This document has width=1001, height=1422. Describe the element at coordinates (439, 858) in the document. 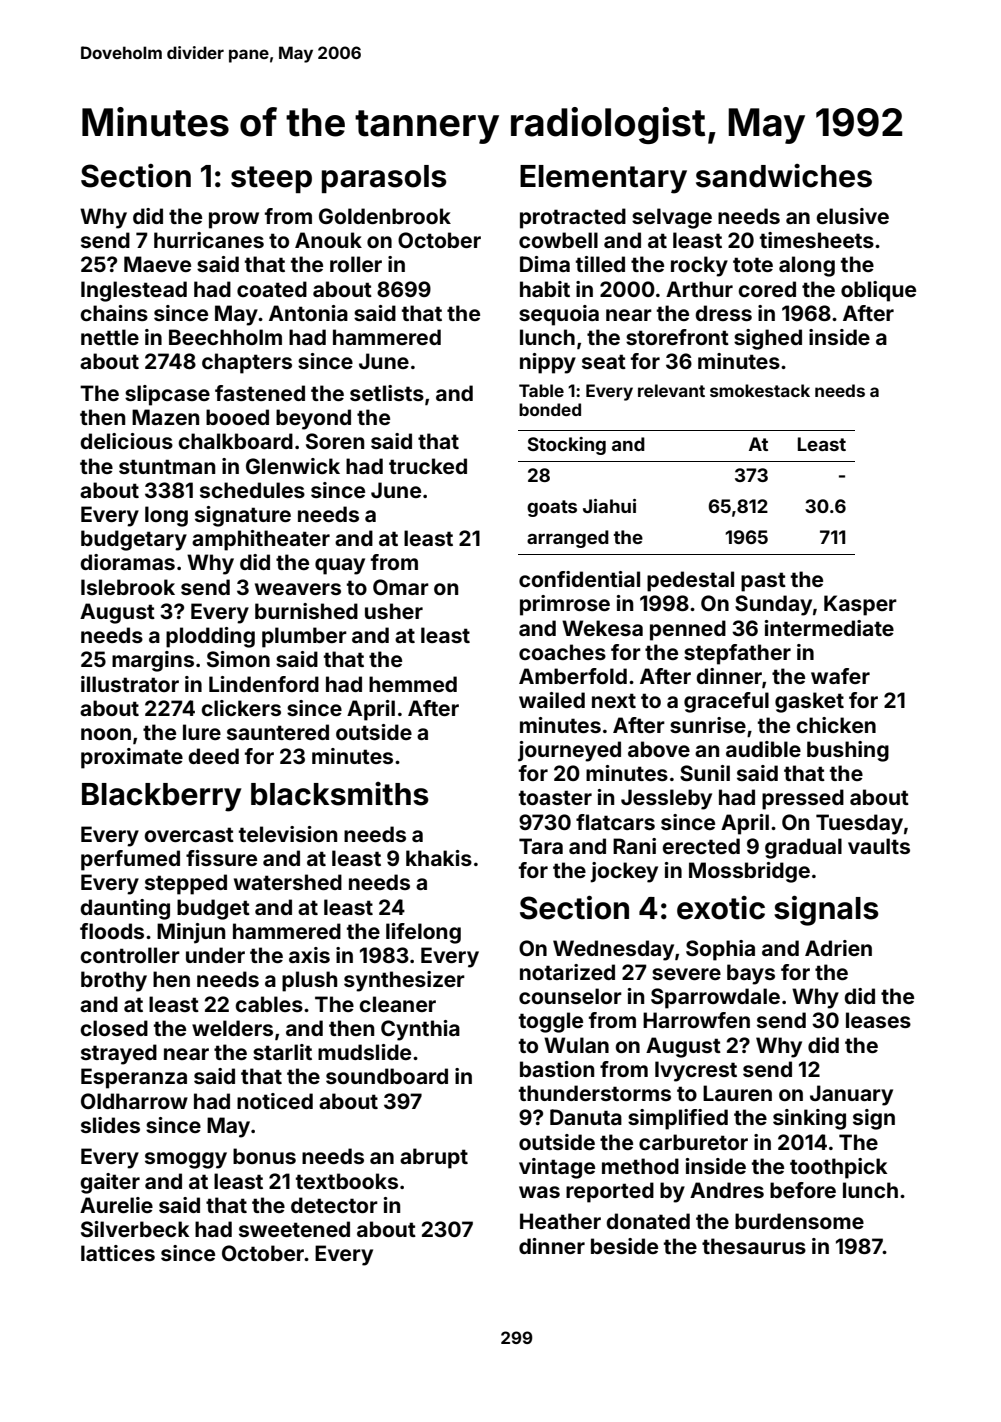

I see `khakis` at that location.
